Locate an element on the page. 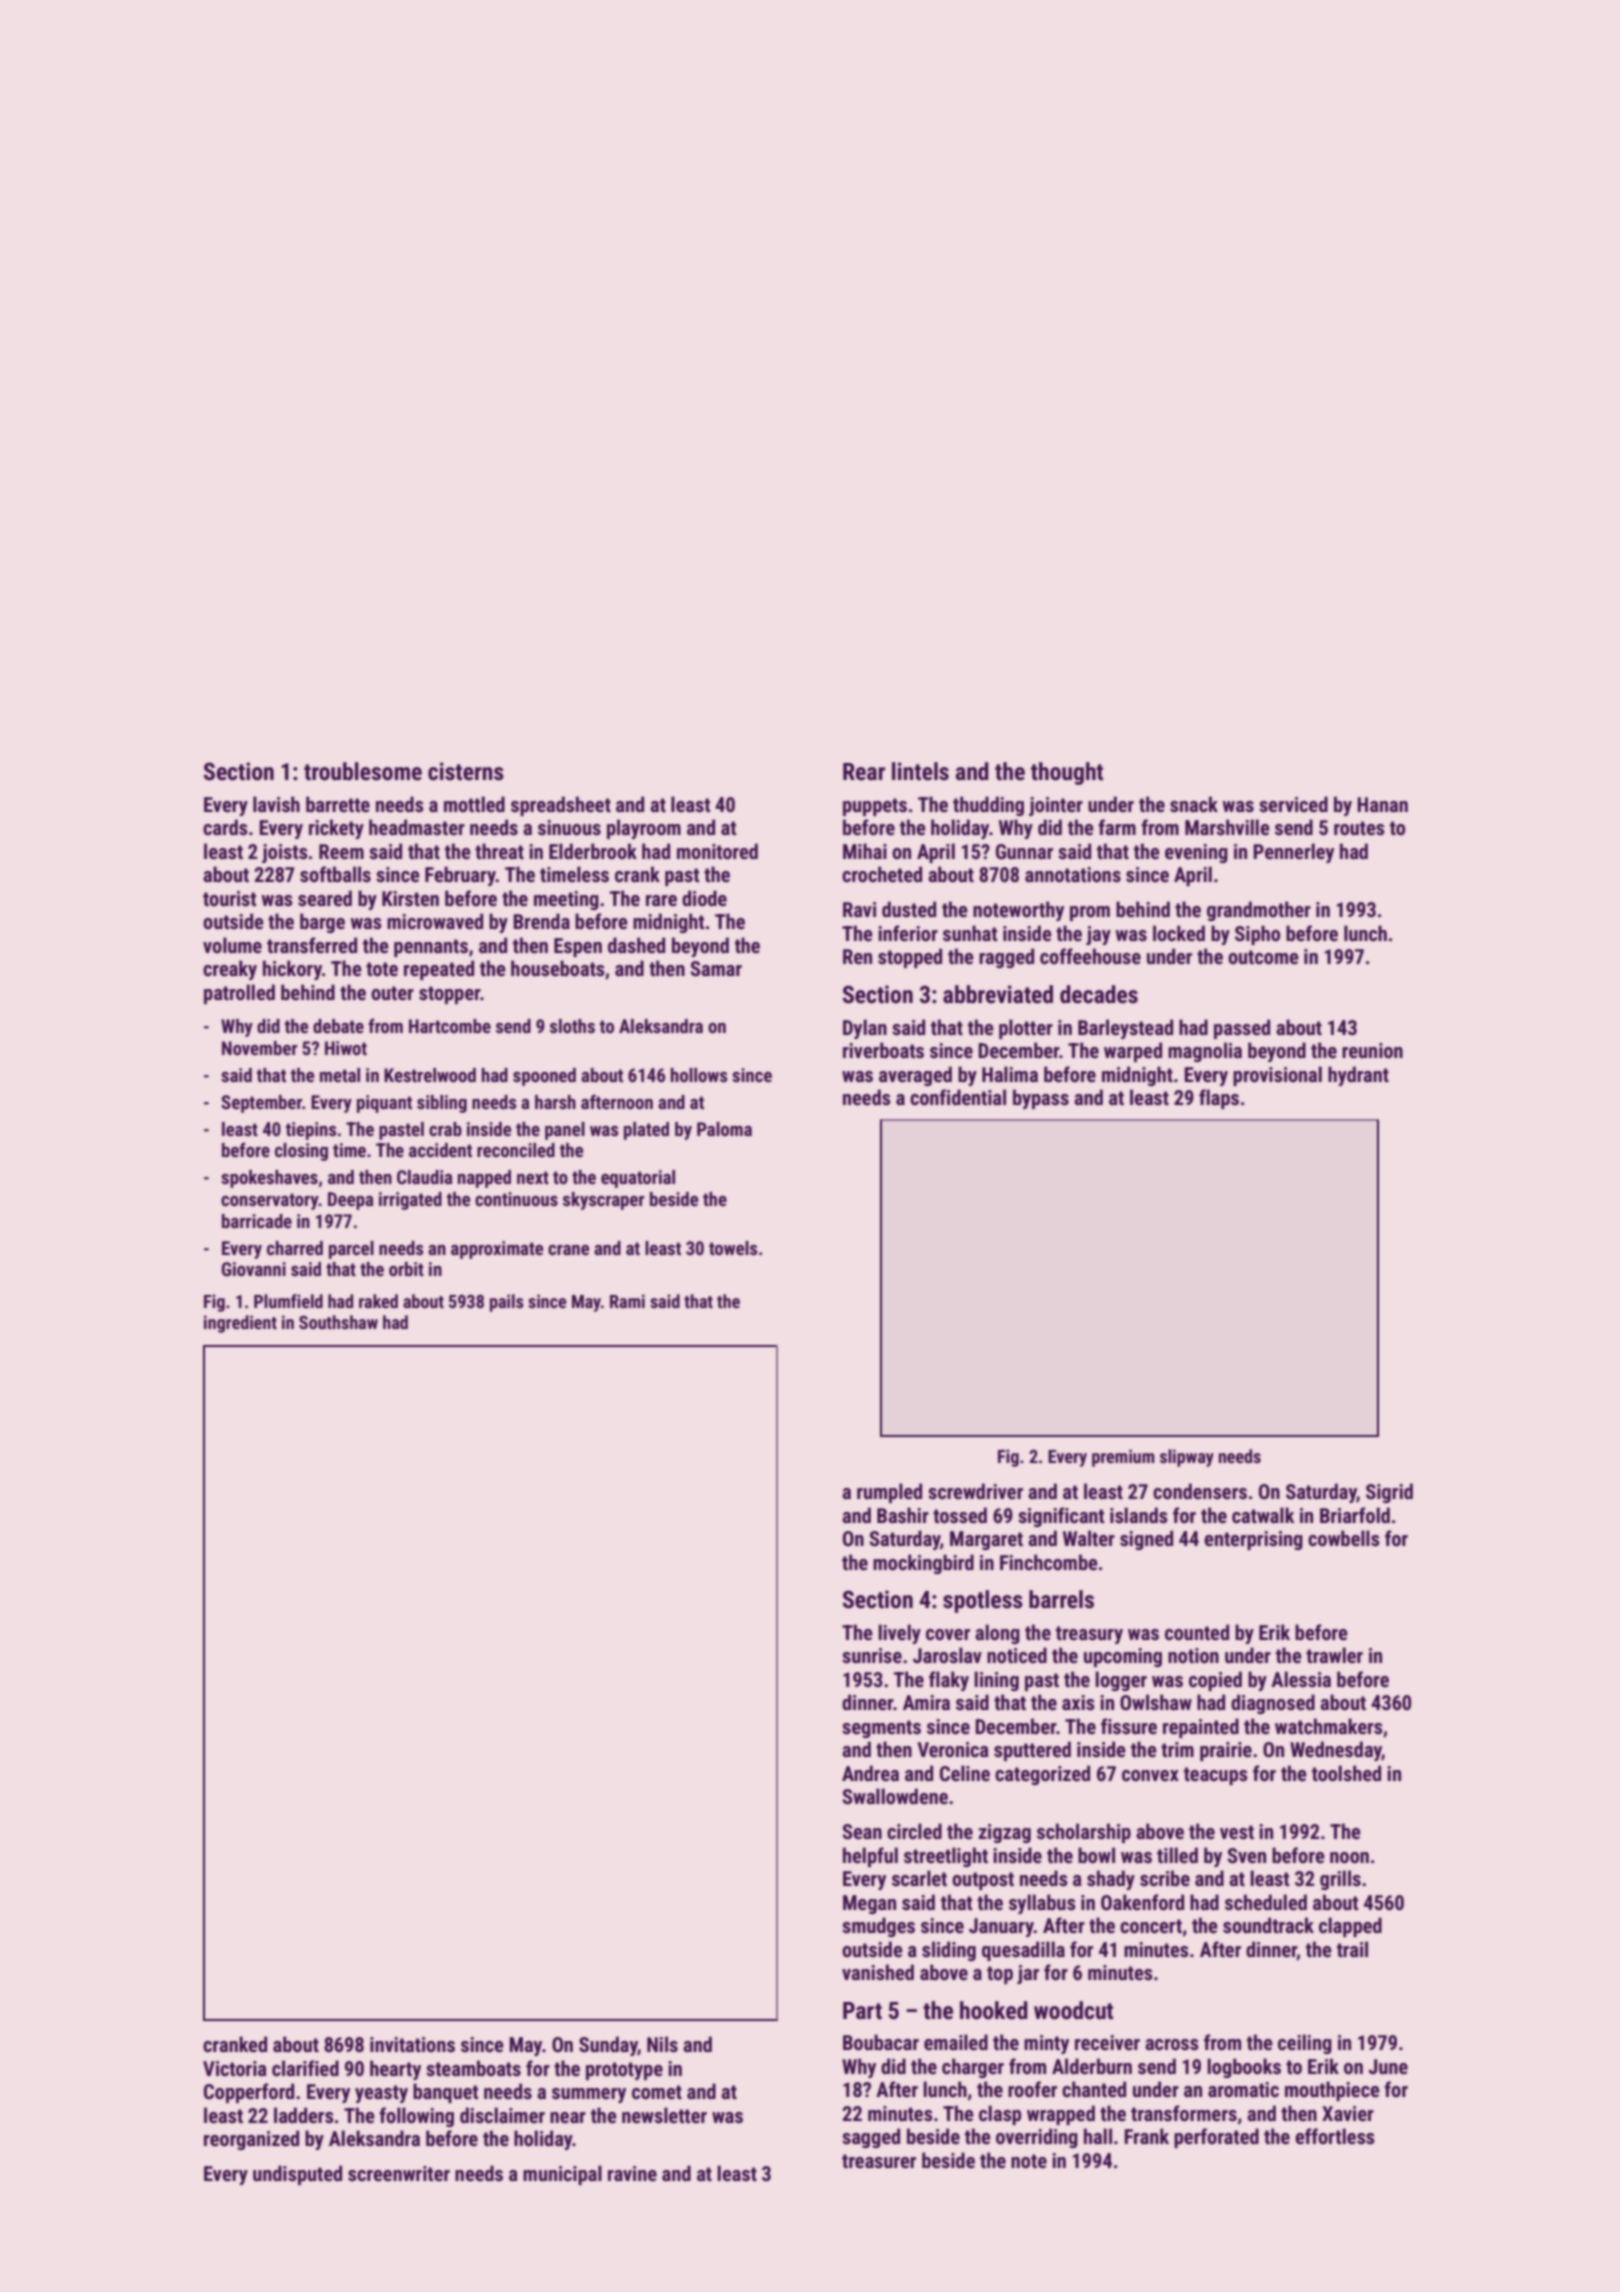 Image resolution: width=1620 pixels, height=2292 pixels. Mihai is located at coordinates (865, 851).
